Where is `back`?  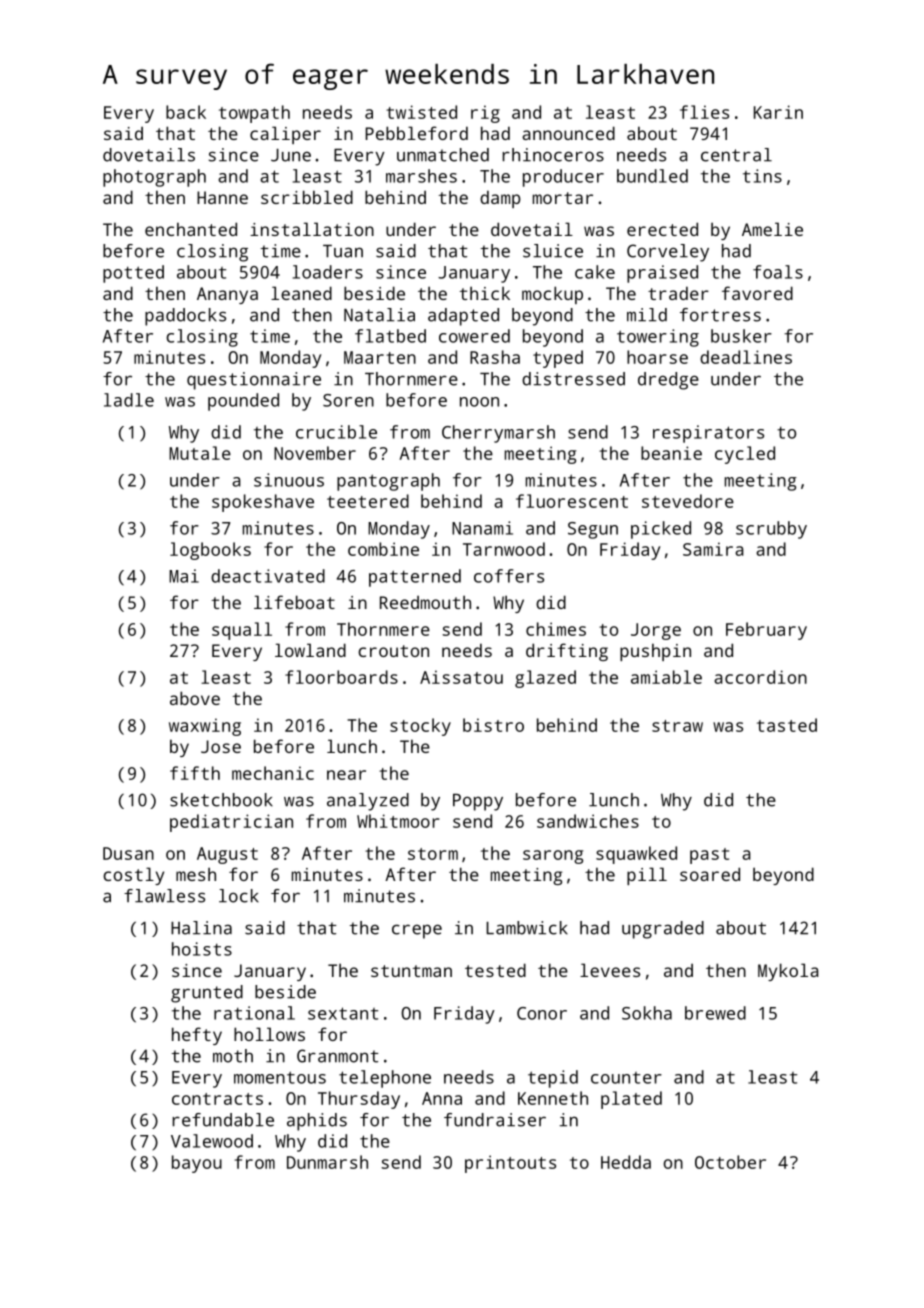
back is located at coordinates (186, 112).
